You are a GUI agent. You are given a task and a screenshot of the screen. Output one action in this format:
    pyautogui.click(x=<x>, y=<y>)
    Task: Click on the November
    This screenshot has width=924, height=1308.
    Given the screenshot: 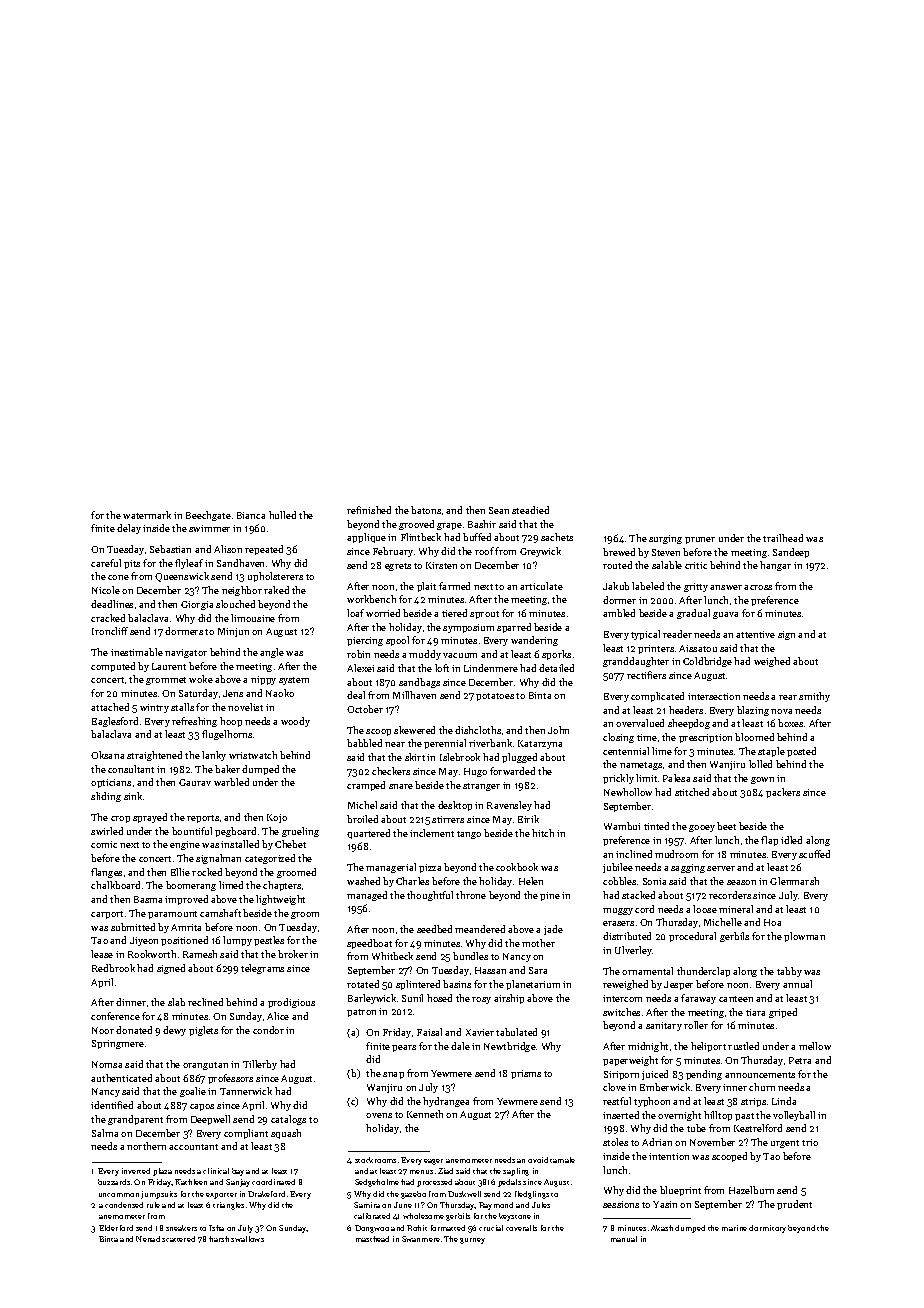 What is the action you would take?
    pyautogui.click(x=712, y=1142)
